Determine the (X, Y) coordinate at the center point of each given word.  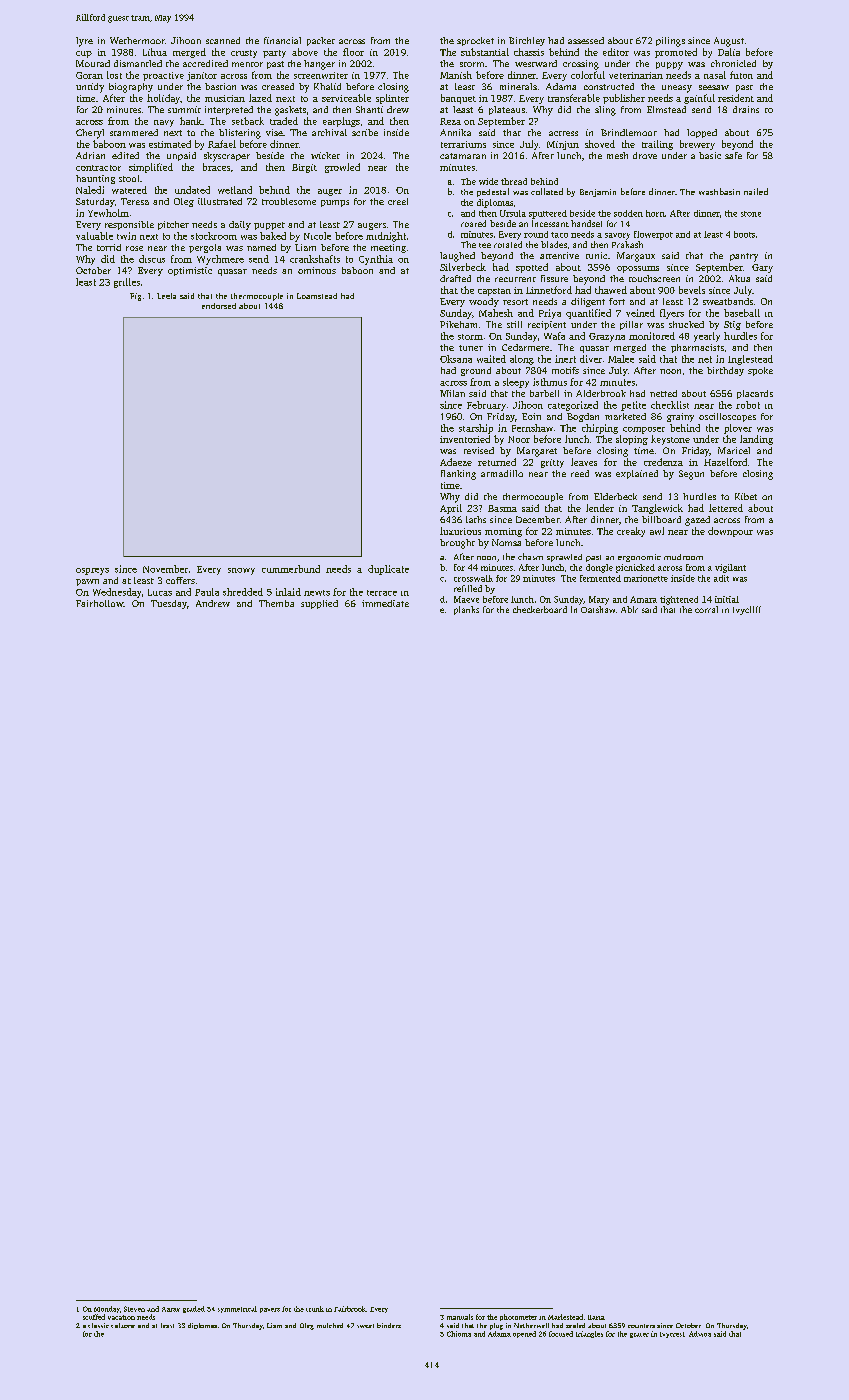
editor (616, 52)
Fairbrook (350, 1309)
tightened (679, 600)
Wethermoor (137, 40)
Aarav (171, 1309)
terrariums (463, 144)
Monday (107, 1309)
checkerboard (540, 609)
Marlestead (565, 1317)
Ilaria (596, 1317)
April (451, 509)
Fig (135, 297)
